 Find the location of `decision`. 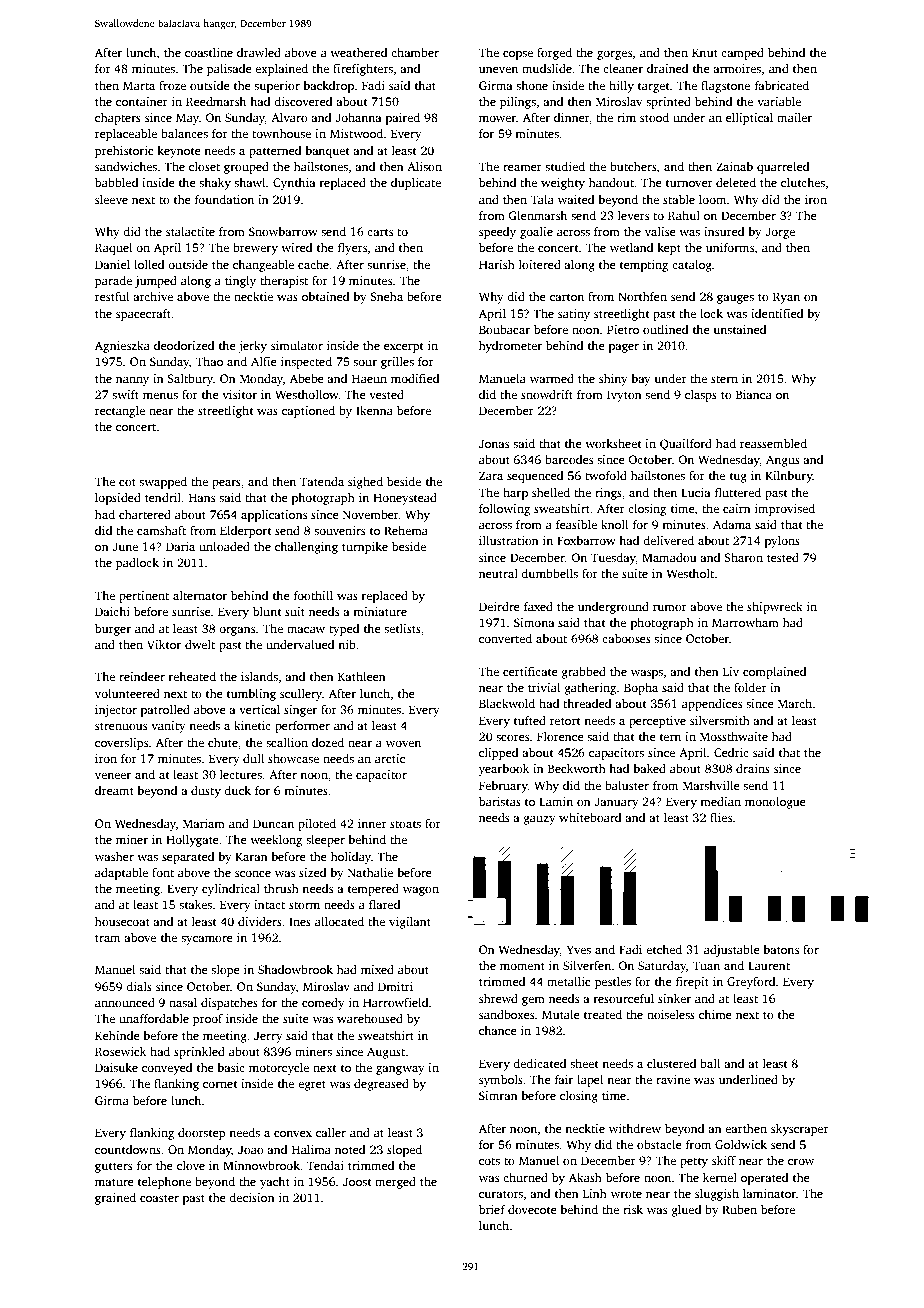

decision is located at coordinates (252, 1197).
